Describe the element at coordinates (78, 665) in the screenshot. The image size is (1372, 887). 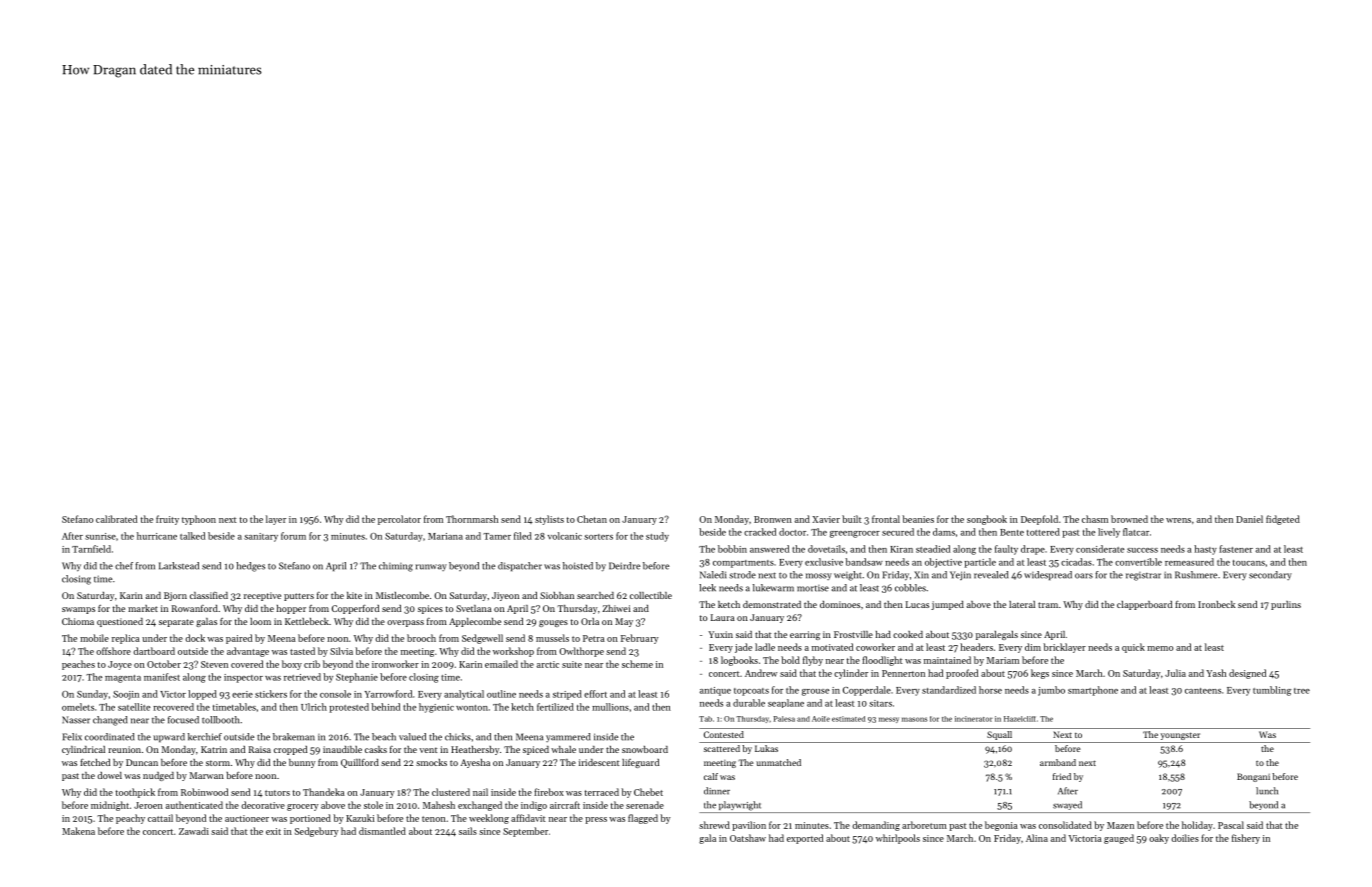
I see `peaches` at that location.
